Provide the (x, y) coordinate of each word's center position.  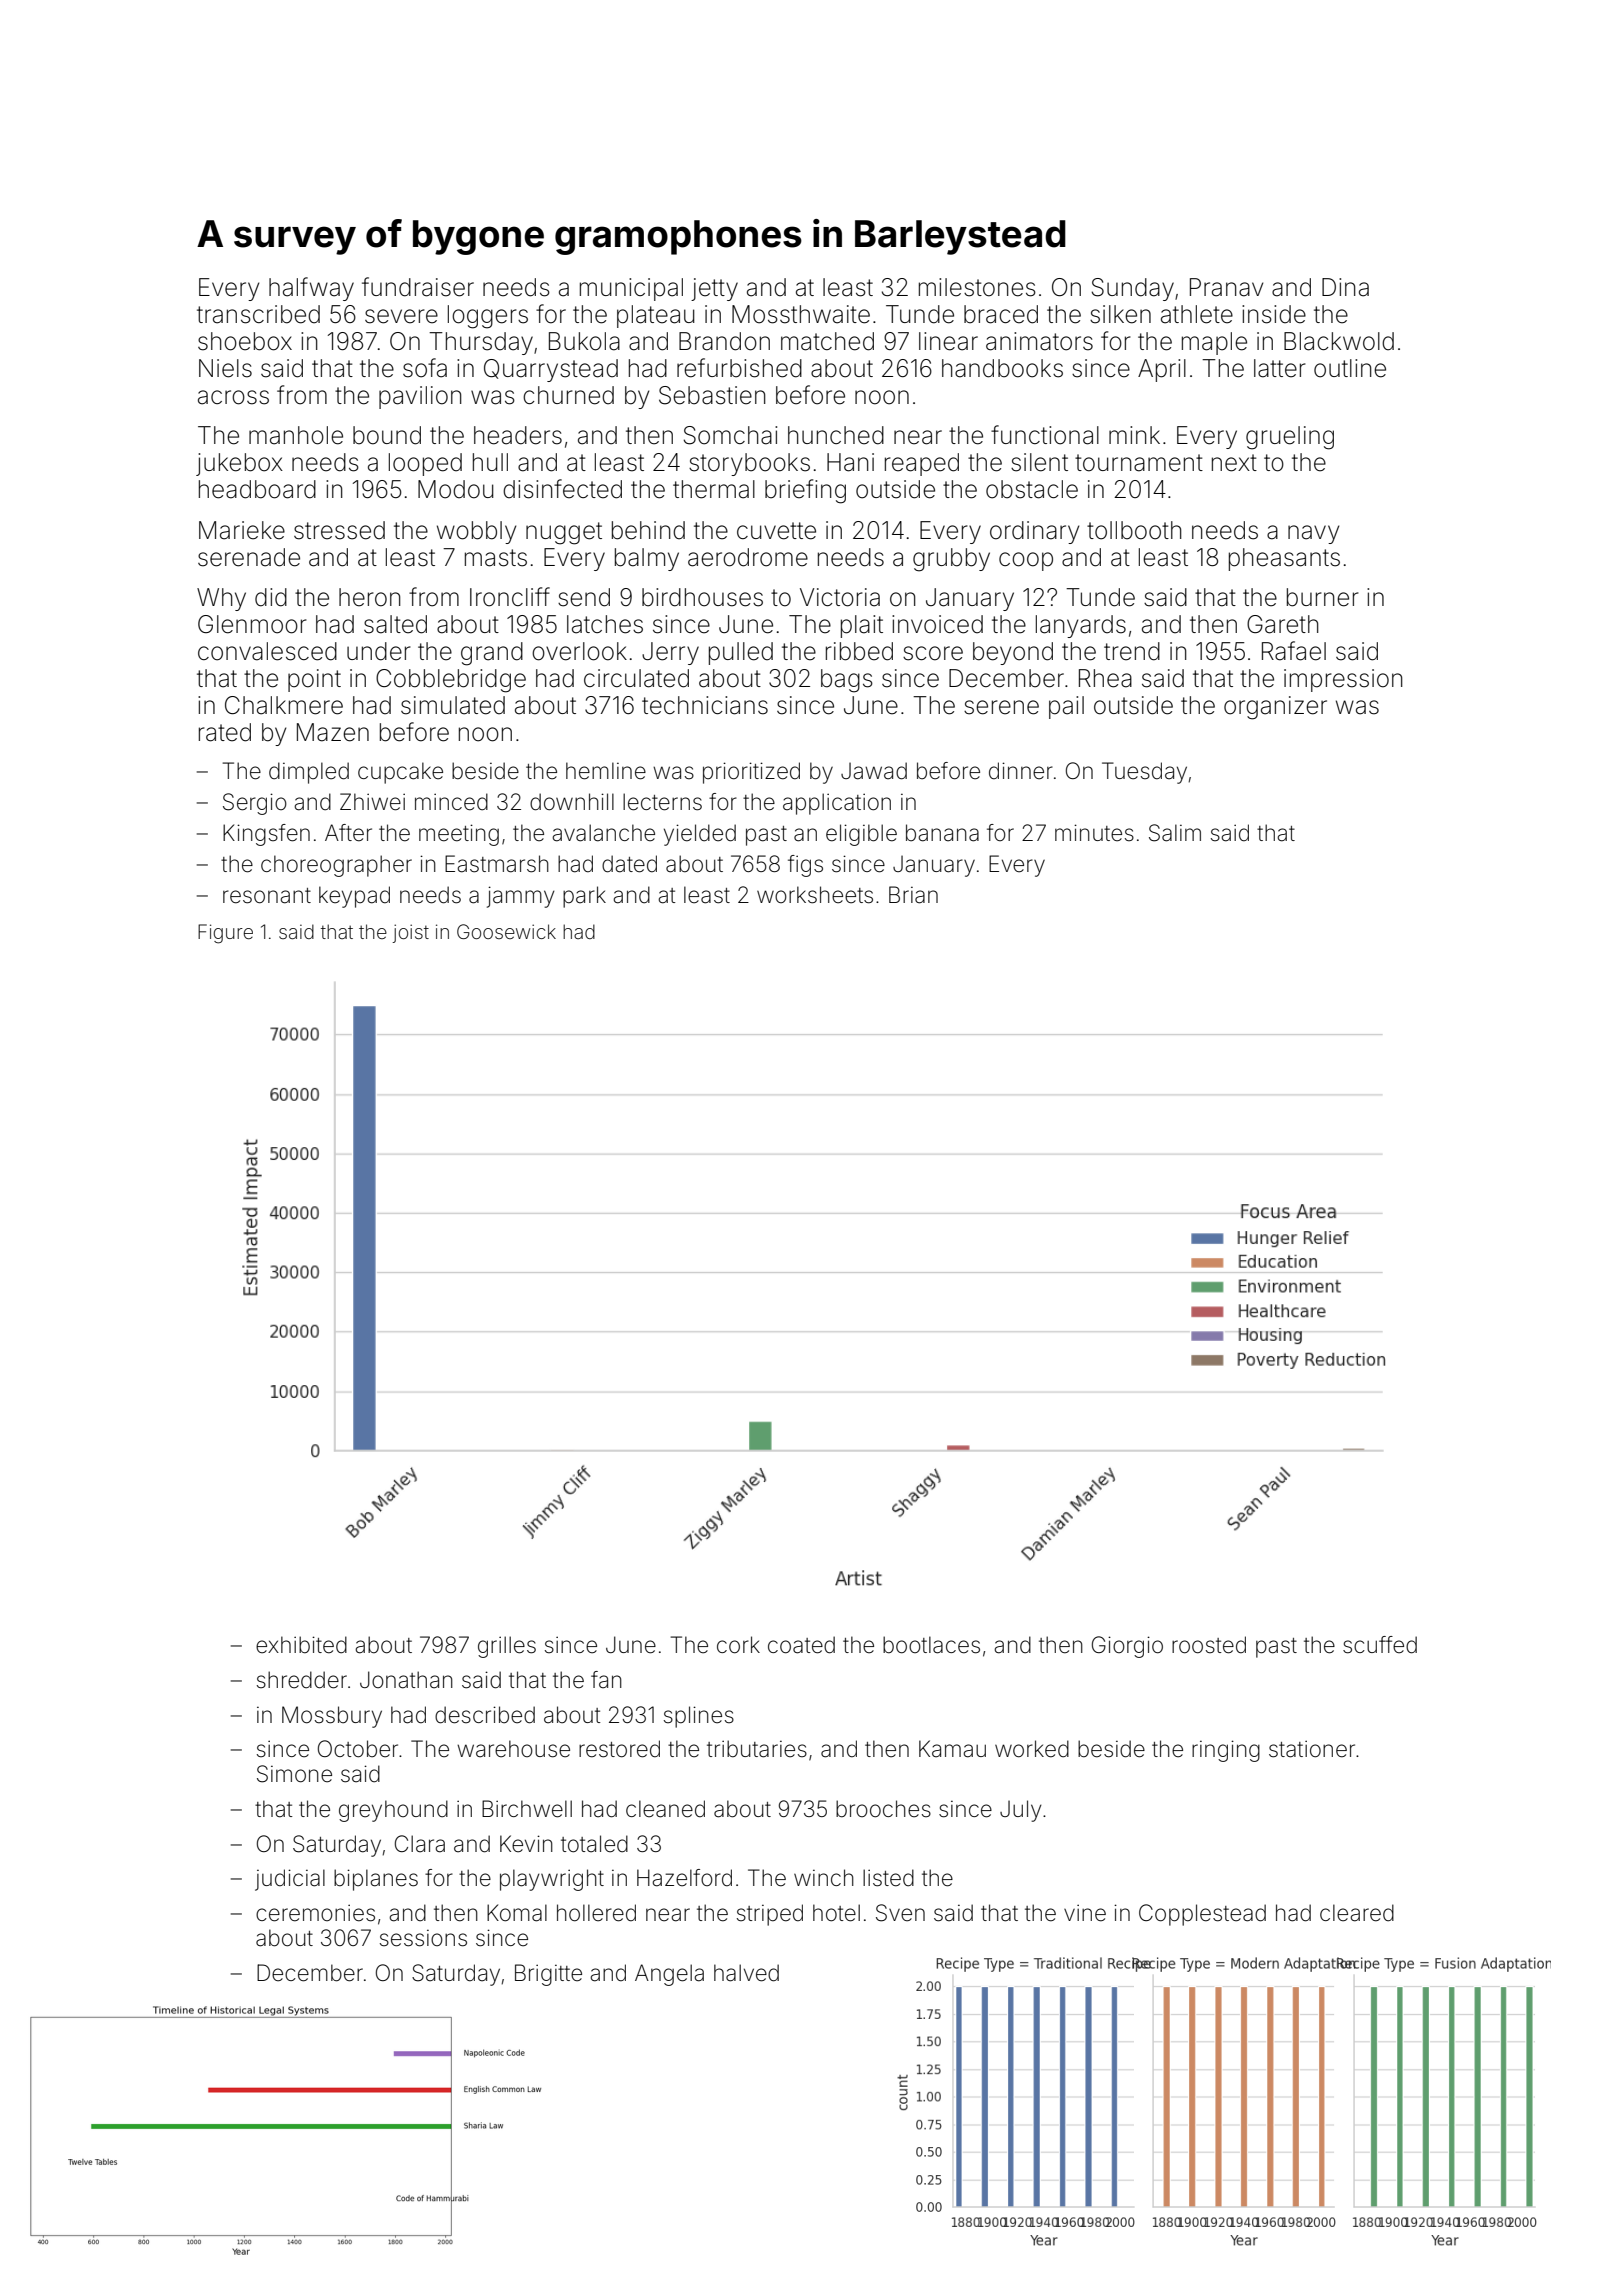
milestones (977, 287)
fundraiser (418, 287)
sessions (423, 1938)
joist (410, 933)
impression (1343, 680)
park (584, 897)
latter (1280, 368)
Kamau (952, 1749)
